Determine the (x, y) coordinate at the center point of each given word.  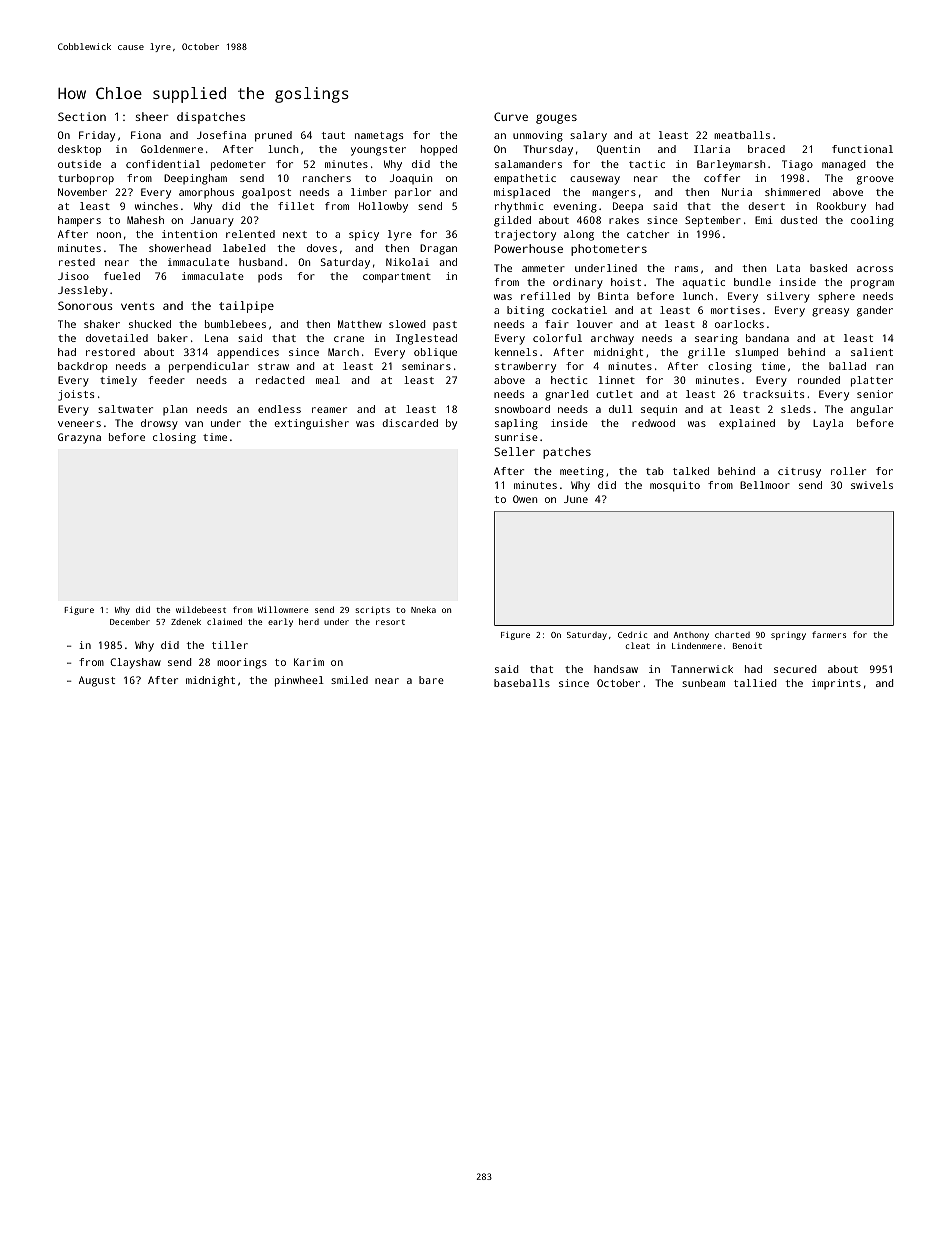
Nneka (423, 609)
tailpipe (246, 307)
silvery (788, 297)
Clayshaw (135, 663)
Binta (613, 296)
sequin (659, 410)
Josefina (221, 135)
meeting (582, 472)
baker (173, 338)
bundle (752, 282)
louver (595, 324)
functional (862, 149)
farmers (829, 634)
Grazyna (79, 438)
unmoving (538, 136)
